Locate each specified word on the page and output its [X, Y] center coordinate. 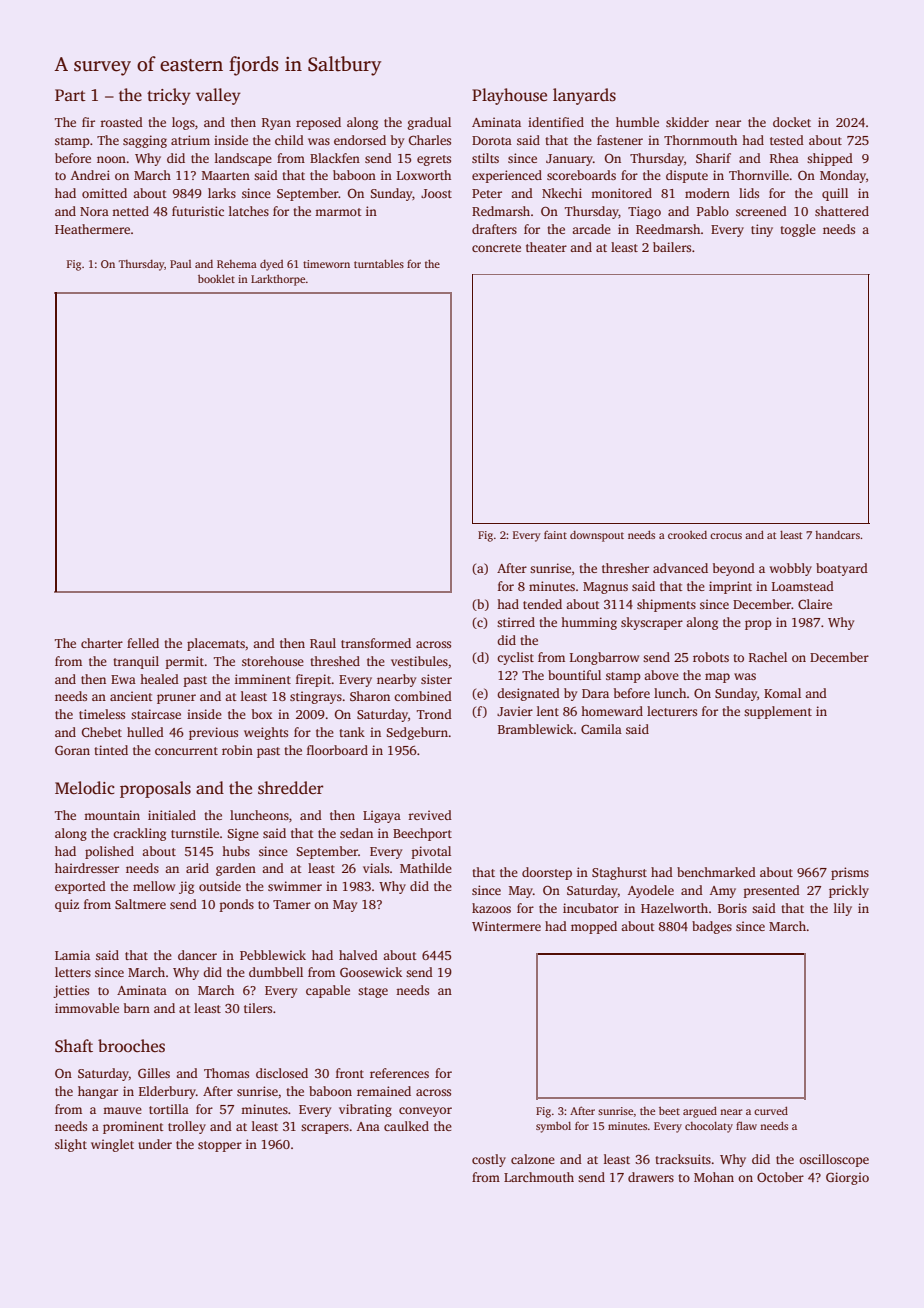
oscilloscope [834, 1160]
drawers [651, 1177]
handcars [837, 535]
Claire [815, 604]
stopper [220, 1146]
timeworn [326, 264]
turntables [379, 263]
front [350, 1073]
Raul [323, 643]
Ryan [276, 124]
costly [489, 1160]
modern [707, 193]
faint [555, 535]
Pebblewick [273, 955]
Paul [180, 264]
